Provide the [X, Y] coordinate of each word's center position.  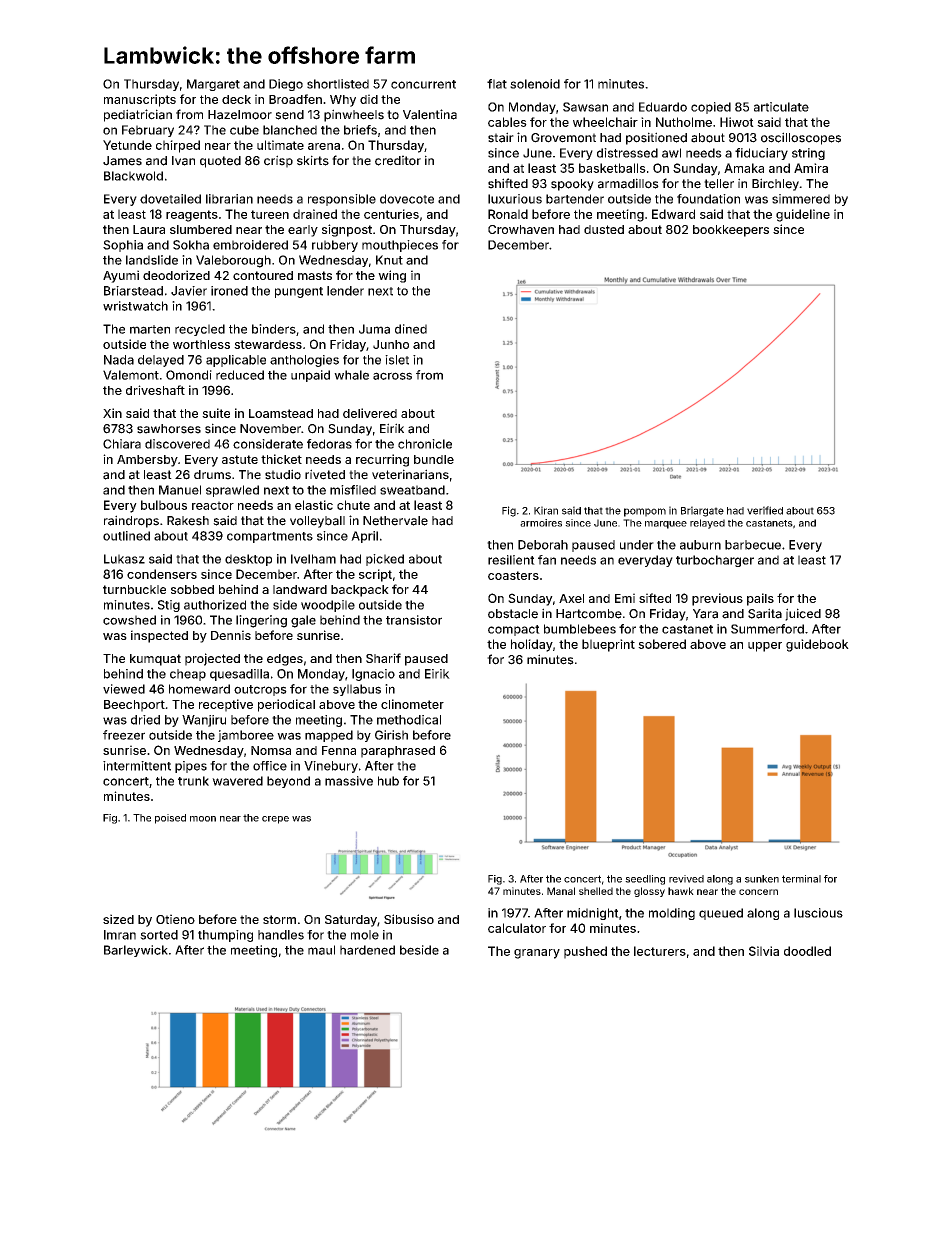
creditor [398, 160]
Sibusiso [409, 919]
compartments [270, 537]
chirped [178, 146]
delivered [370, 413]
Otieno [175, 919]
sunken [762, 879]
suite [216, 413]
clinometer [412, 704]
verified [765, 510]
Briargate [702, 511]
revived [686, 879]
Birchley [775, 184]
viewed [124, 689]
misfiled [353, 490]
